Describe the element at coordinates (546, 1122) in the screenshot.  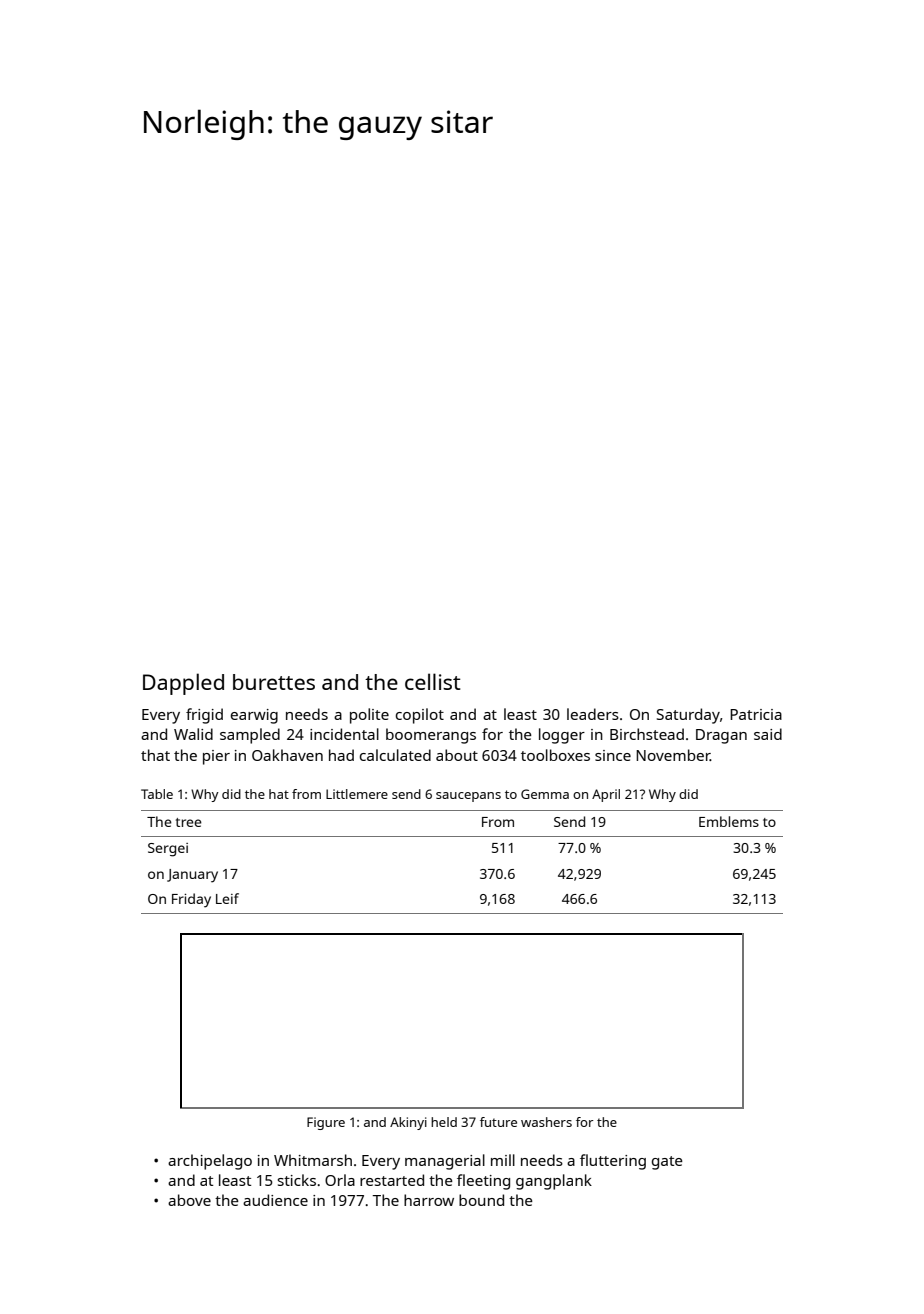
I see `washers` at that location.
